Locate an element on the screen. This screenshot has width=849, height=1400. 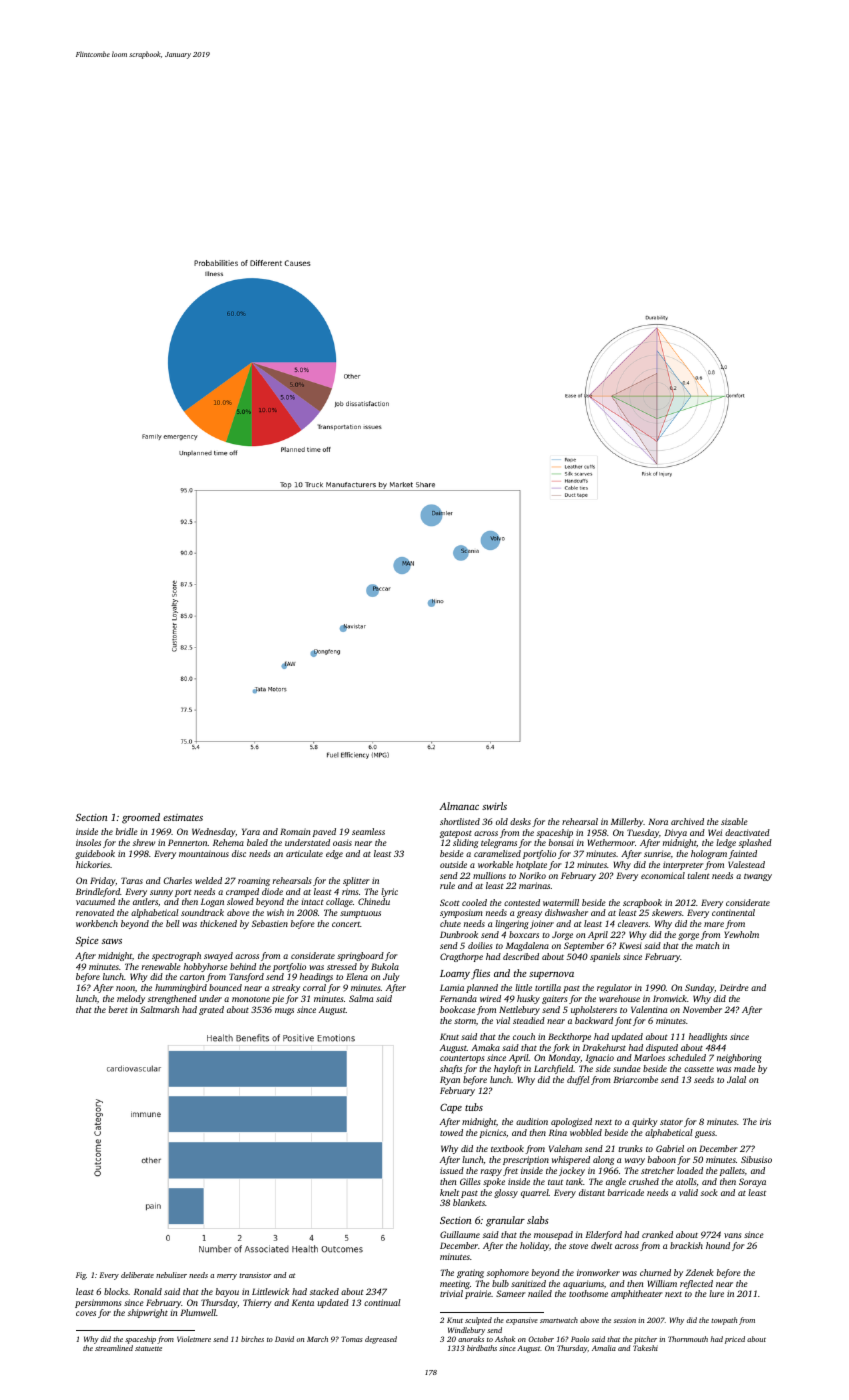
sizable is located at coordinates (734, 821).
